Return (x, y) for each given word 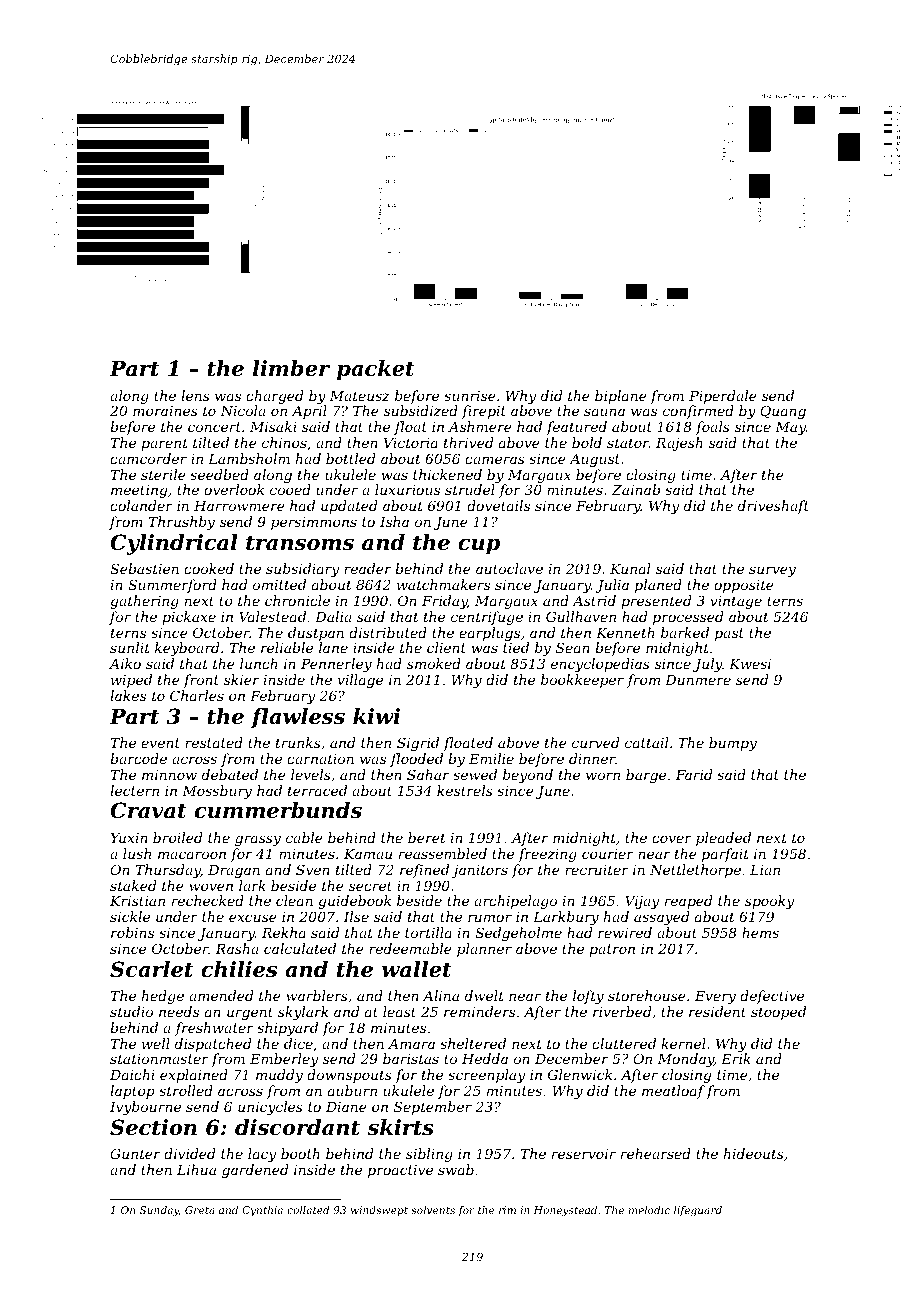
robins (132, 932)
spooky (769, 902)
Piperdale (723, 397)
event (160, 743)
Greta (200, 1210)
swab (456, 1169)
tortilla (428, 932)
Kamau (368, 854)
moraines (165, 411)
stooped (778, 1013)
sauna (604, 412)
